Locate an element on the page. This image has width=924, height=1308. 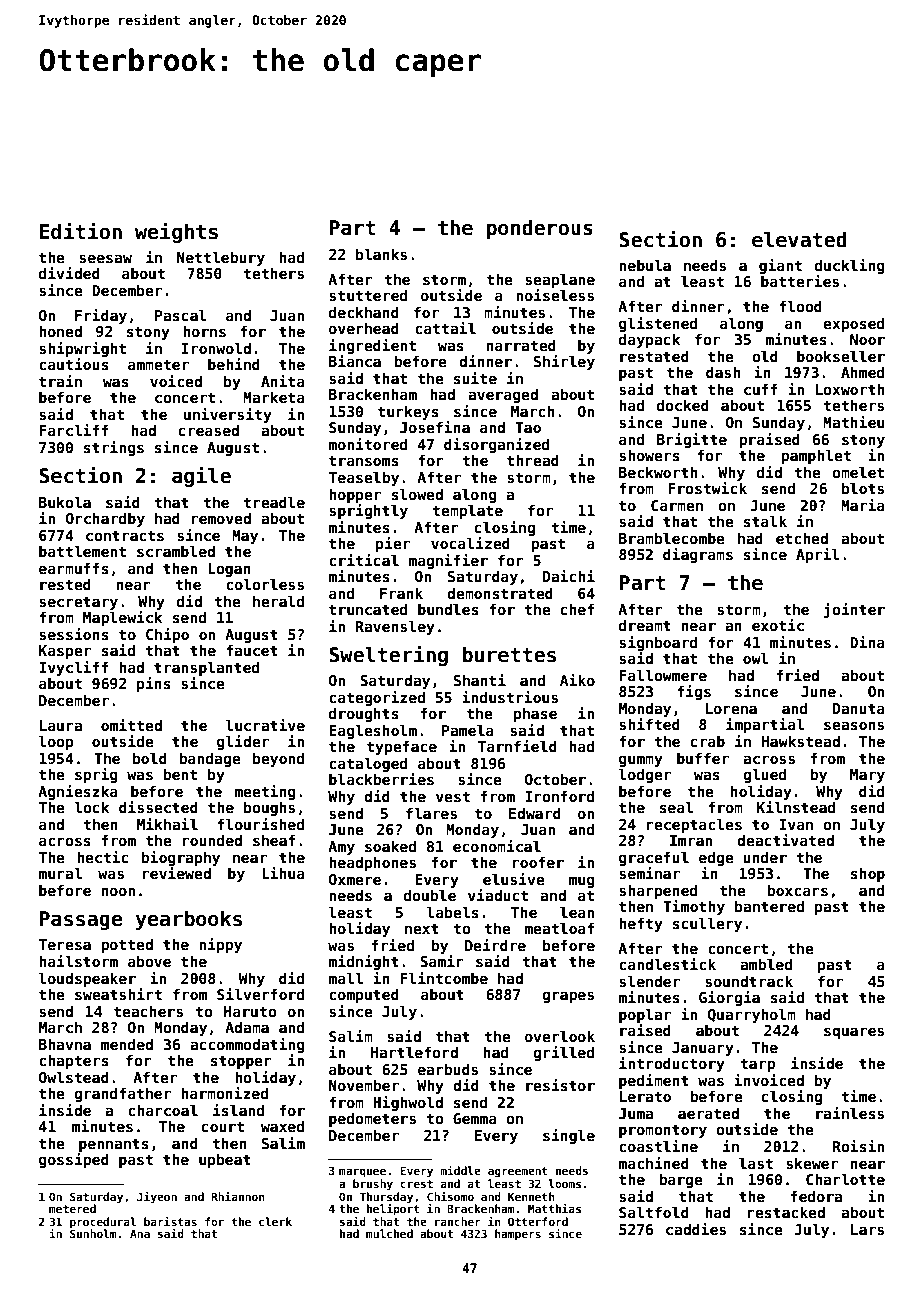
train is located at coordinates (60, 381).
